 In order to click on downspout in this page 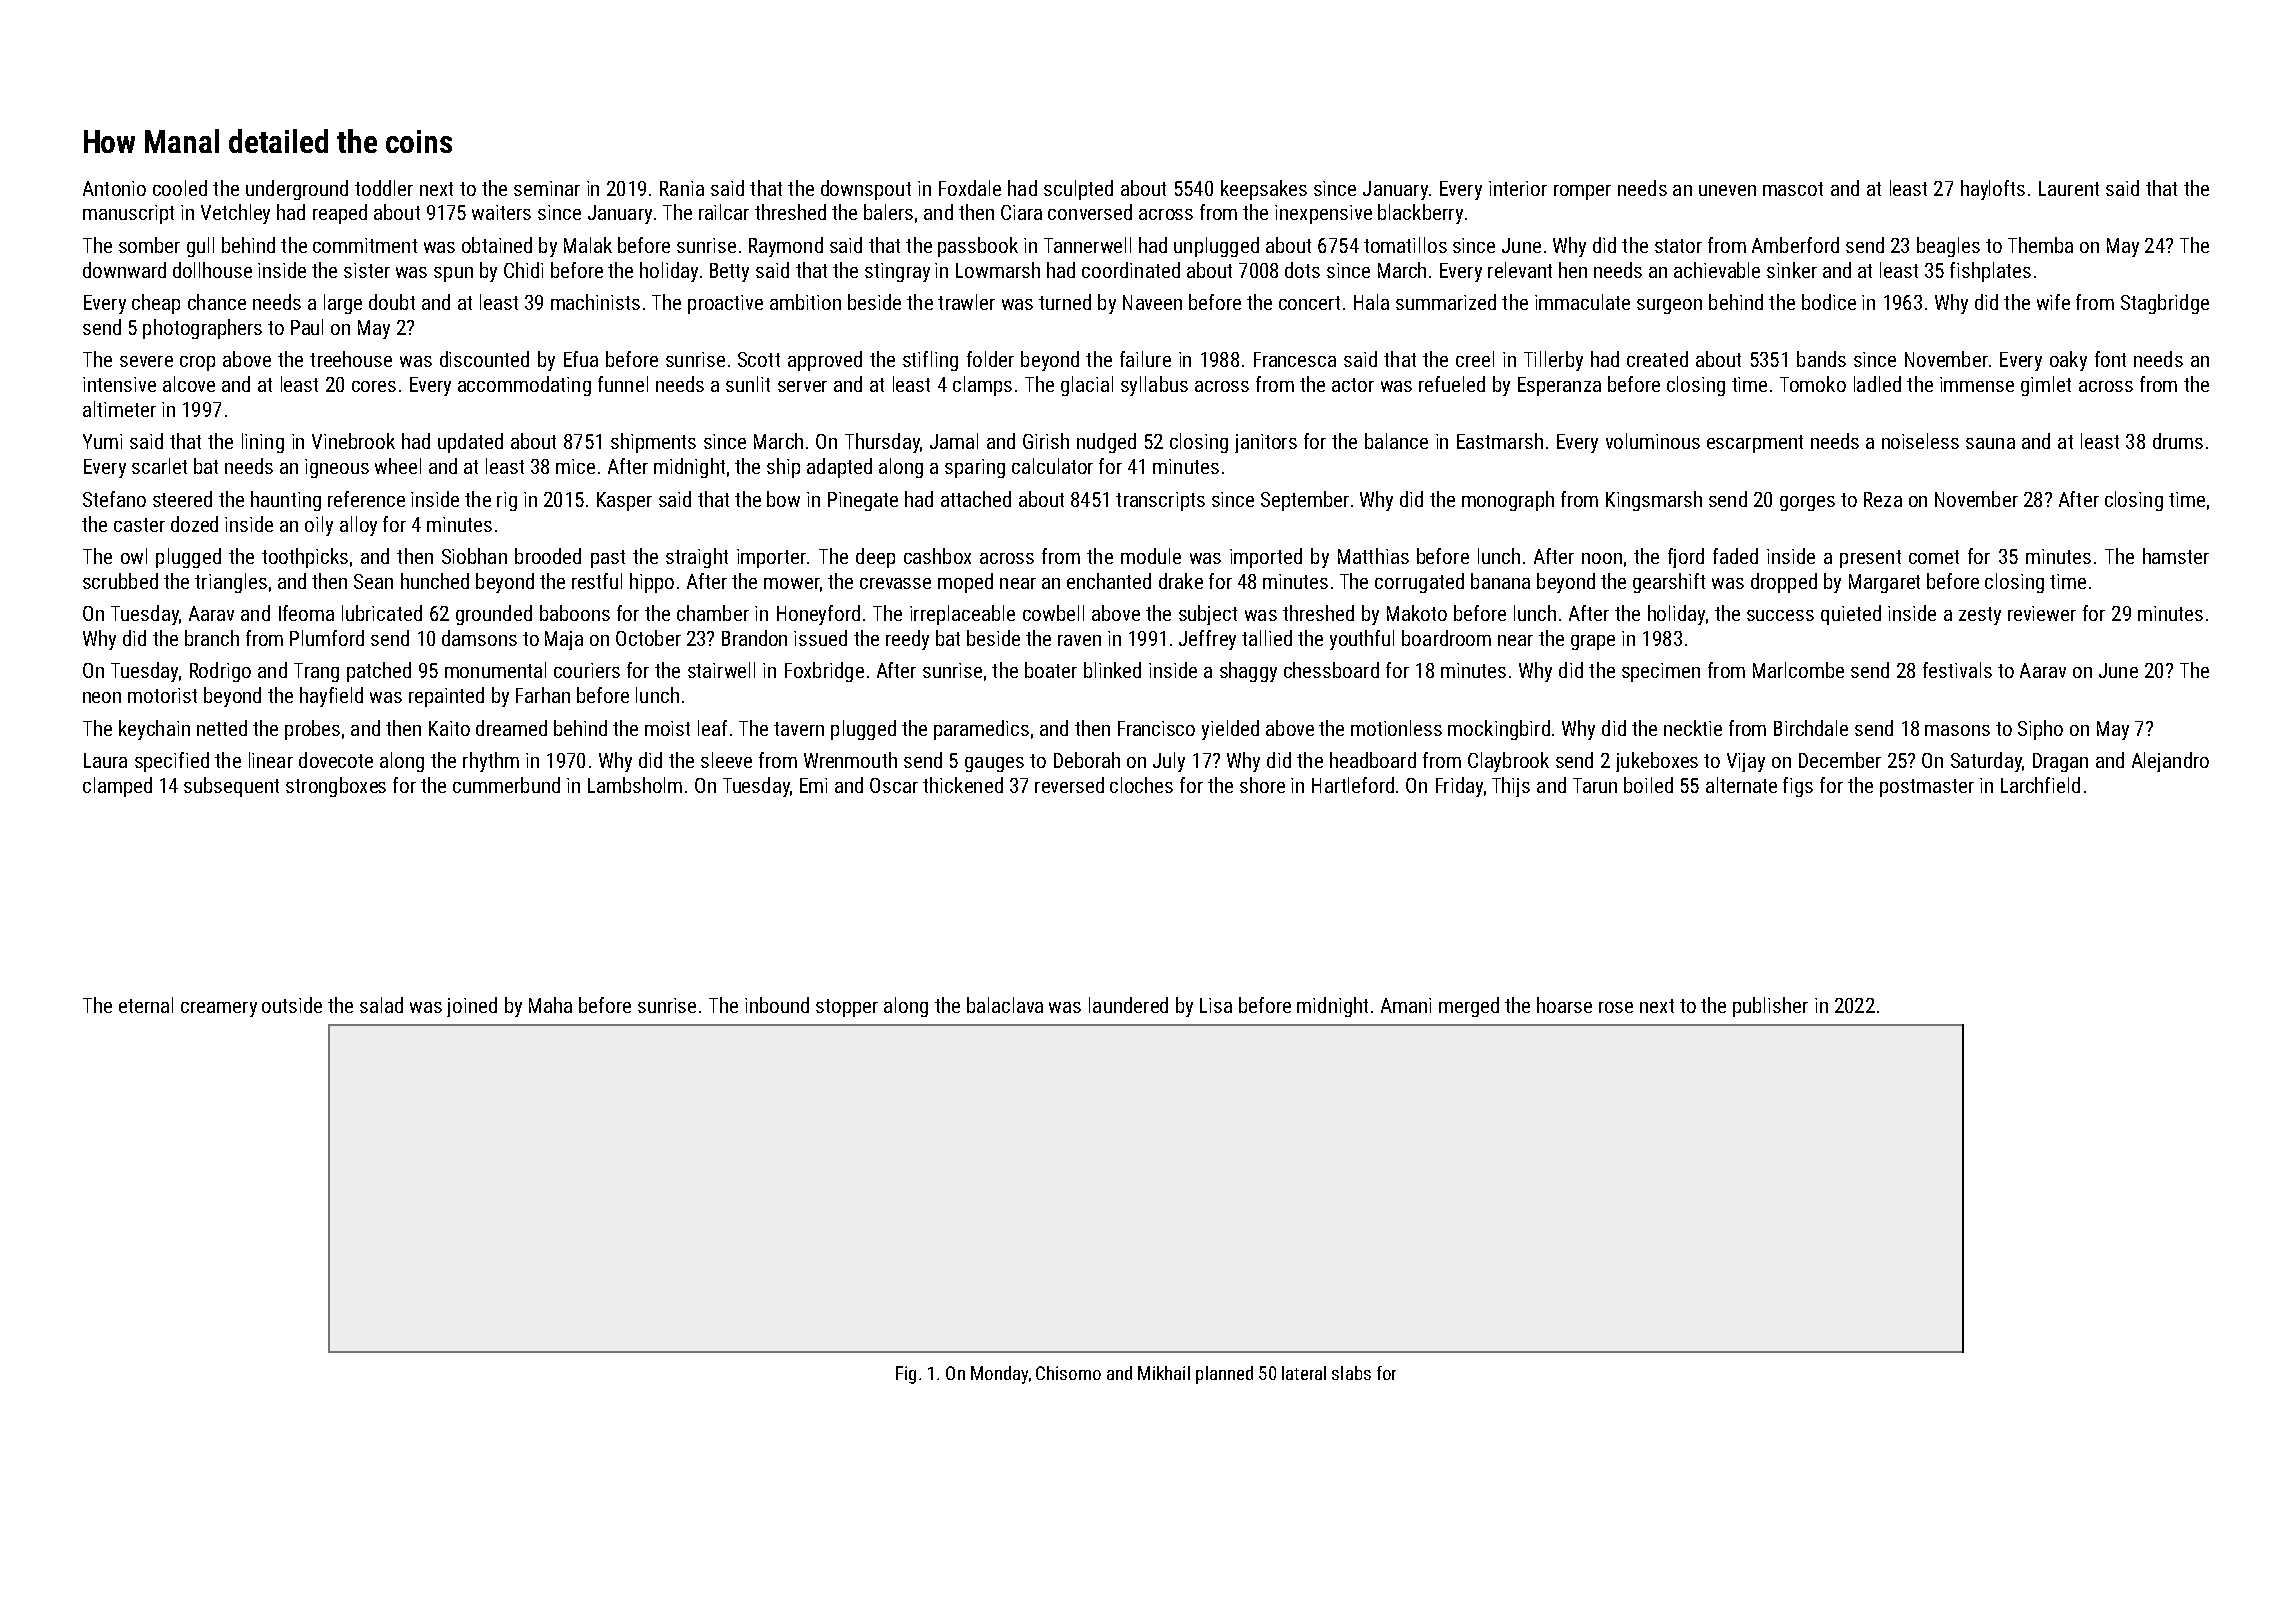, I will do `click(866, 190)`.
